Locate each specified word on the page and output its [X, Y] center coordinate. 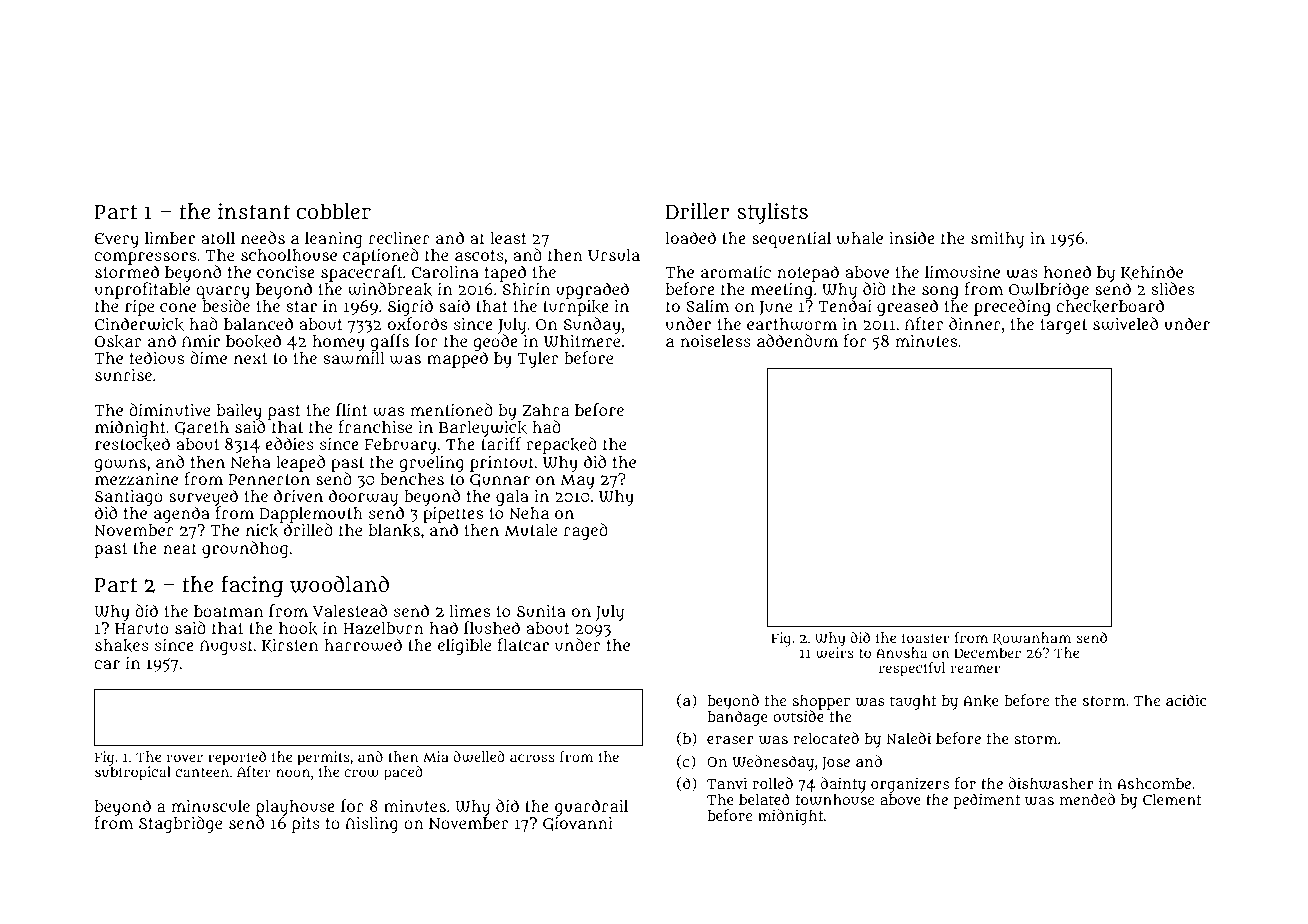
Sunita [541, 611]
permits [324, 759]
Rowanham [1032, 638]
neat [180, 548]
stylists [772, 213]
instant [254, 211]
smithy [997, 240]
